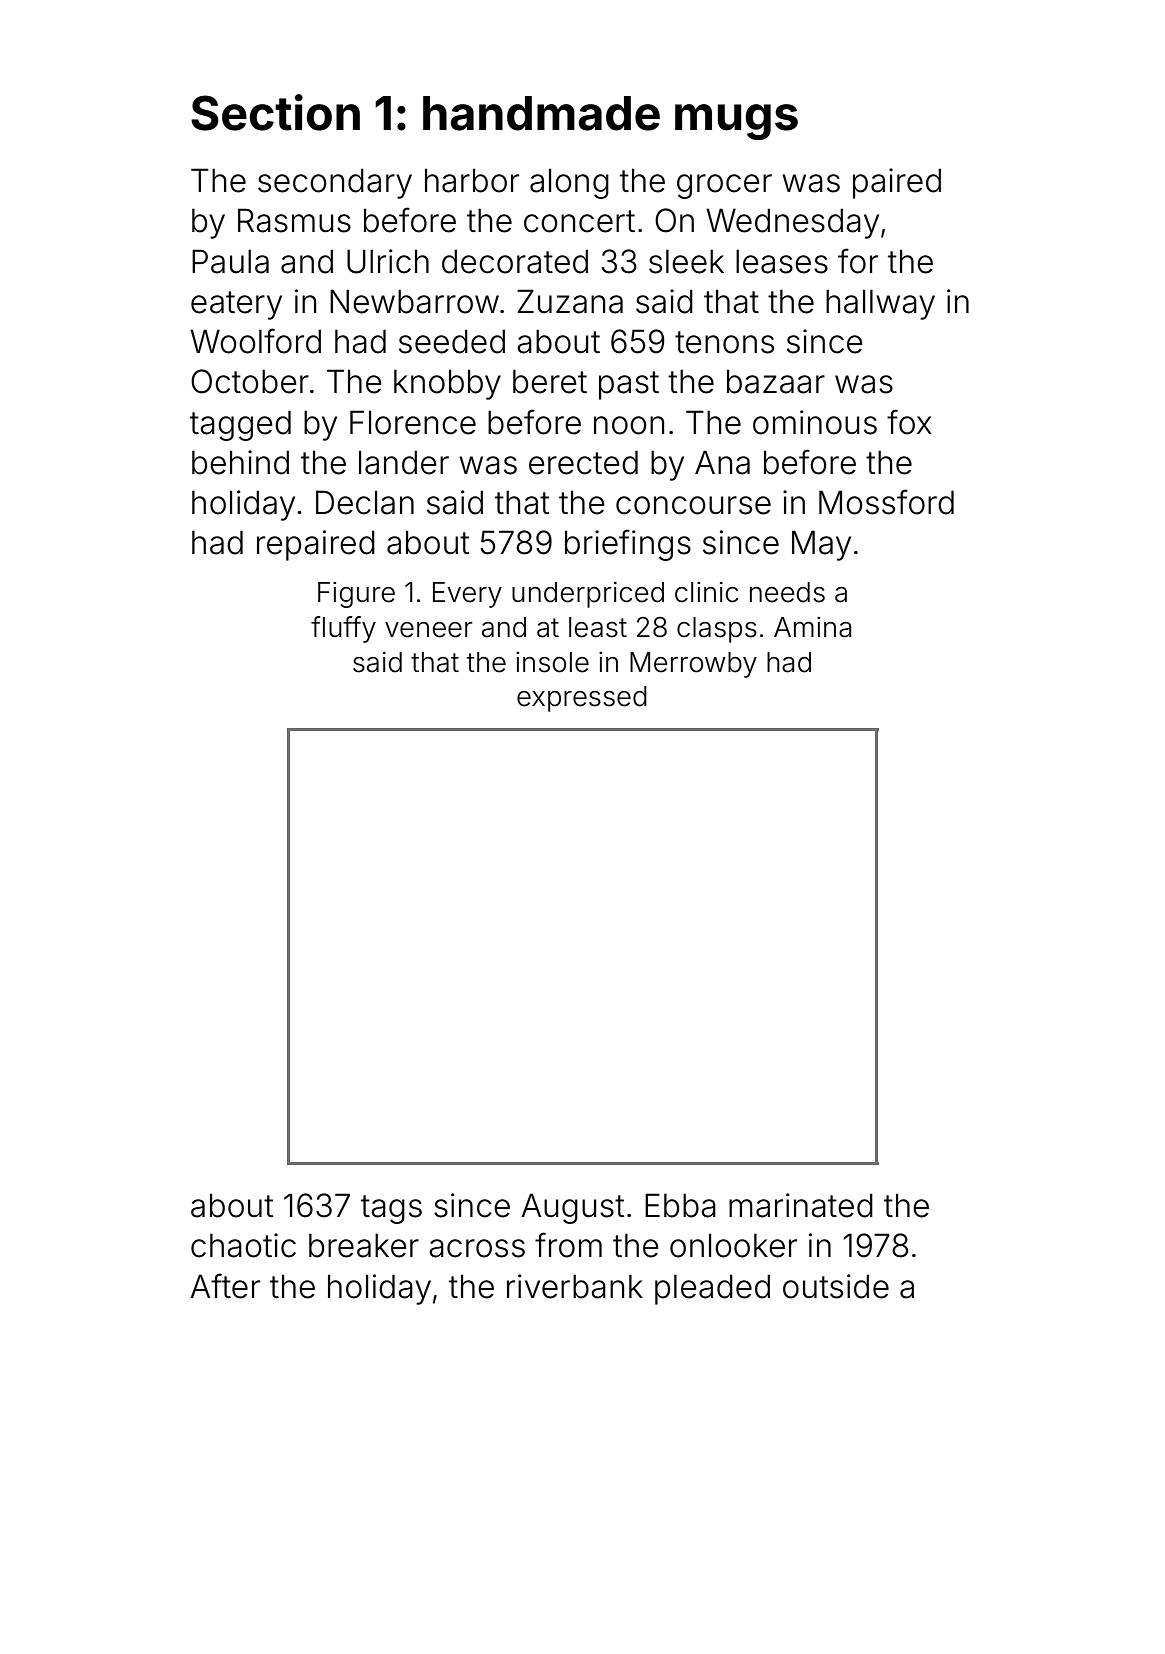 The image size is (1165, 1654). What do you see at coordinates (225, 1286) in the document?
I see `After` at bounding box center [225, 1286].
